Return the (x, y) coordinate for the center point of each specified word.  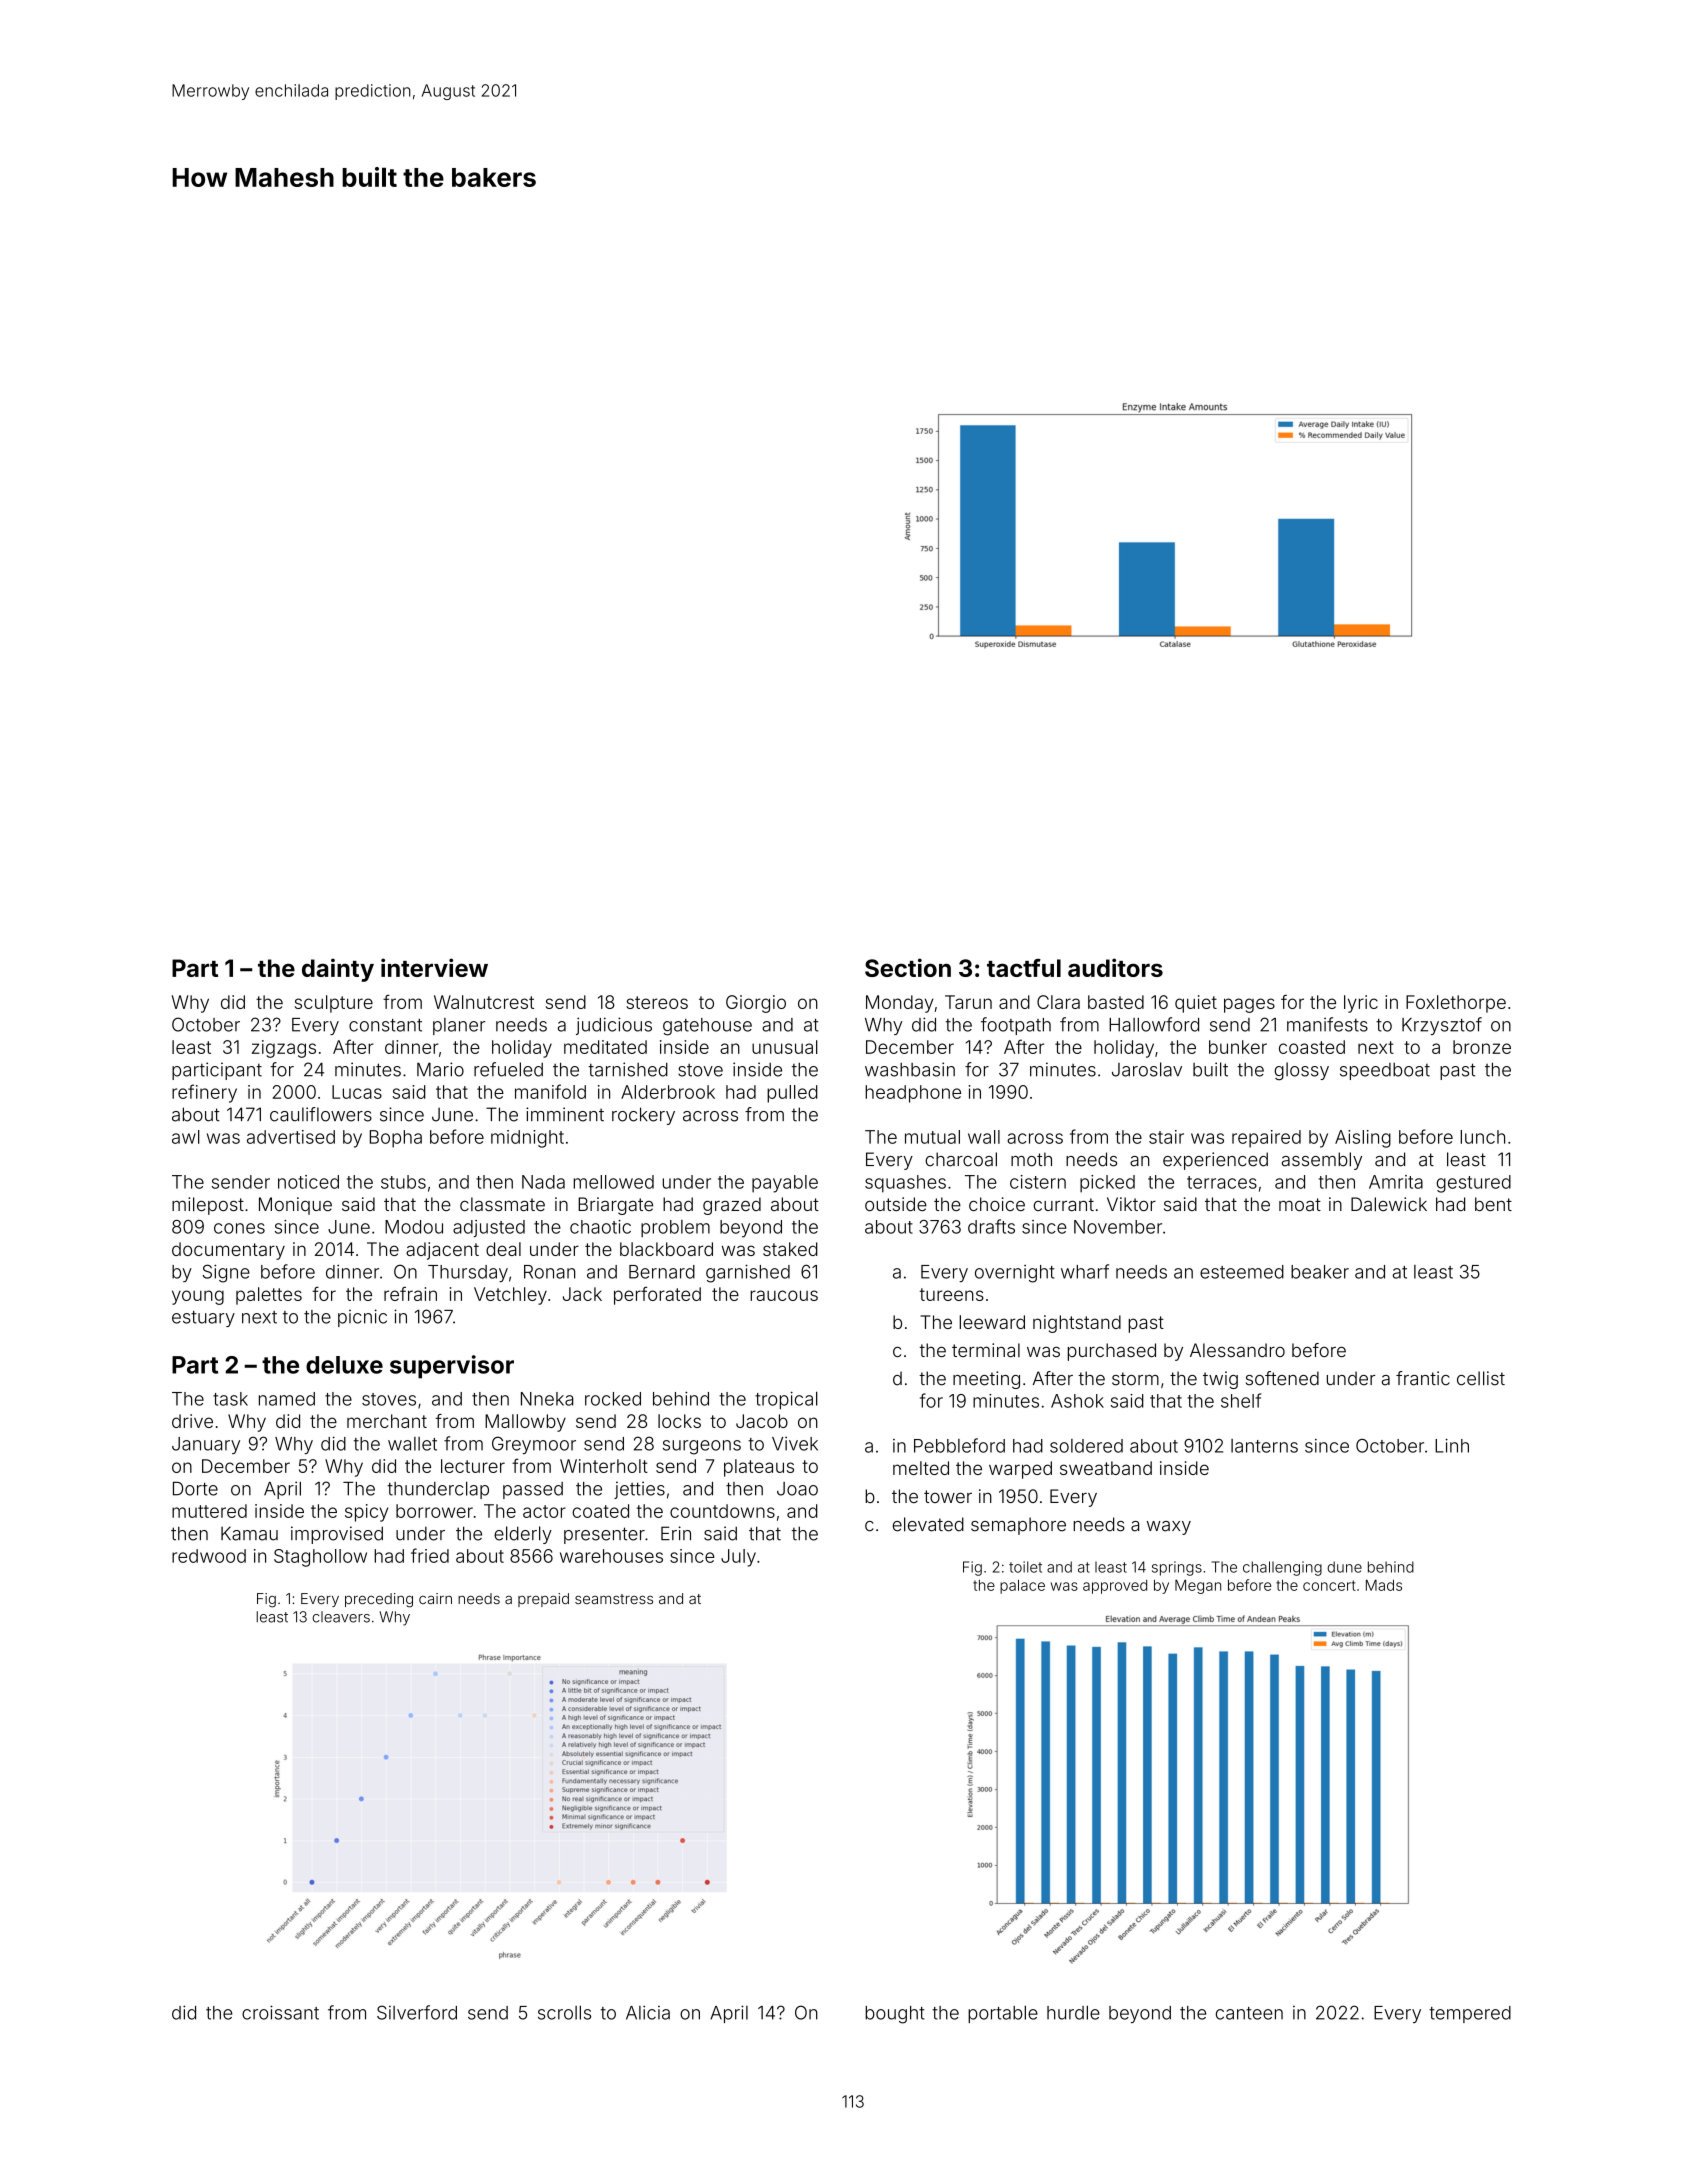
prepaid (543, 1600)
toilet (1025, 1567)
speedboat (1385, 1071)
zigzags (284, 1049)
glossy (1301, 1071)
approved (1115, 1587)
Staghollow (320, 1558)
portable (1003, 2014)
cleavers (341, 1617)
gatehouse (707, 1027)
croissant (280, 2012)
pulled (792, 1094)
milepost (208, 1206)
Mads (1384, 1585)
